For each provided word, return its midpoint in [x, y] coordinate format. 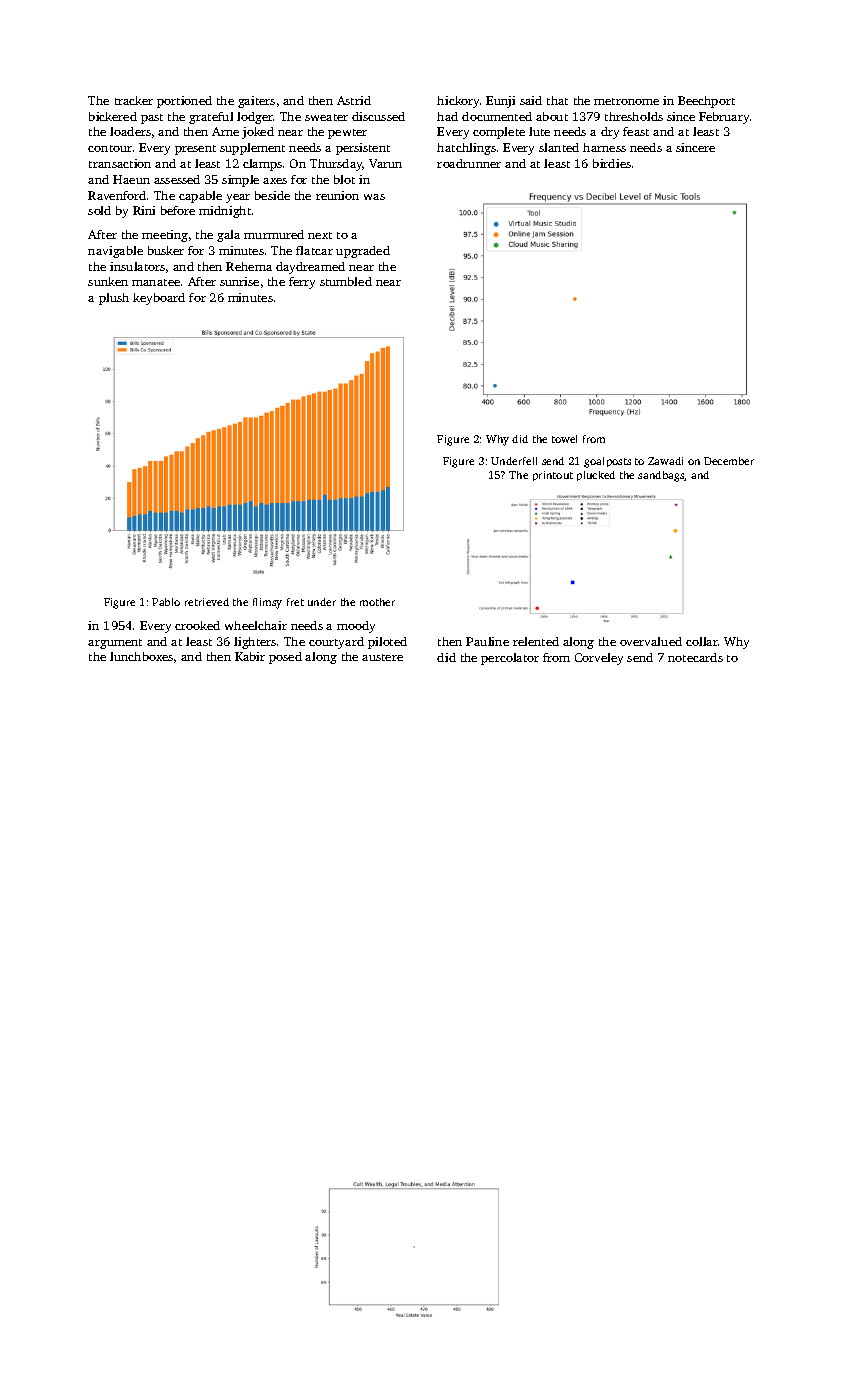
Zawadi [665, 461]
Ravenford [117, 195]
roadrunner [469, 163]
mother [377, 602]
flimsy [267, 603]
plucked [596, 476]
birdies [612, 163]
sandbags [661, 476]
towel [564, 439]
